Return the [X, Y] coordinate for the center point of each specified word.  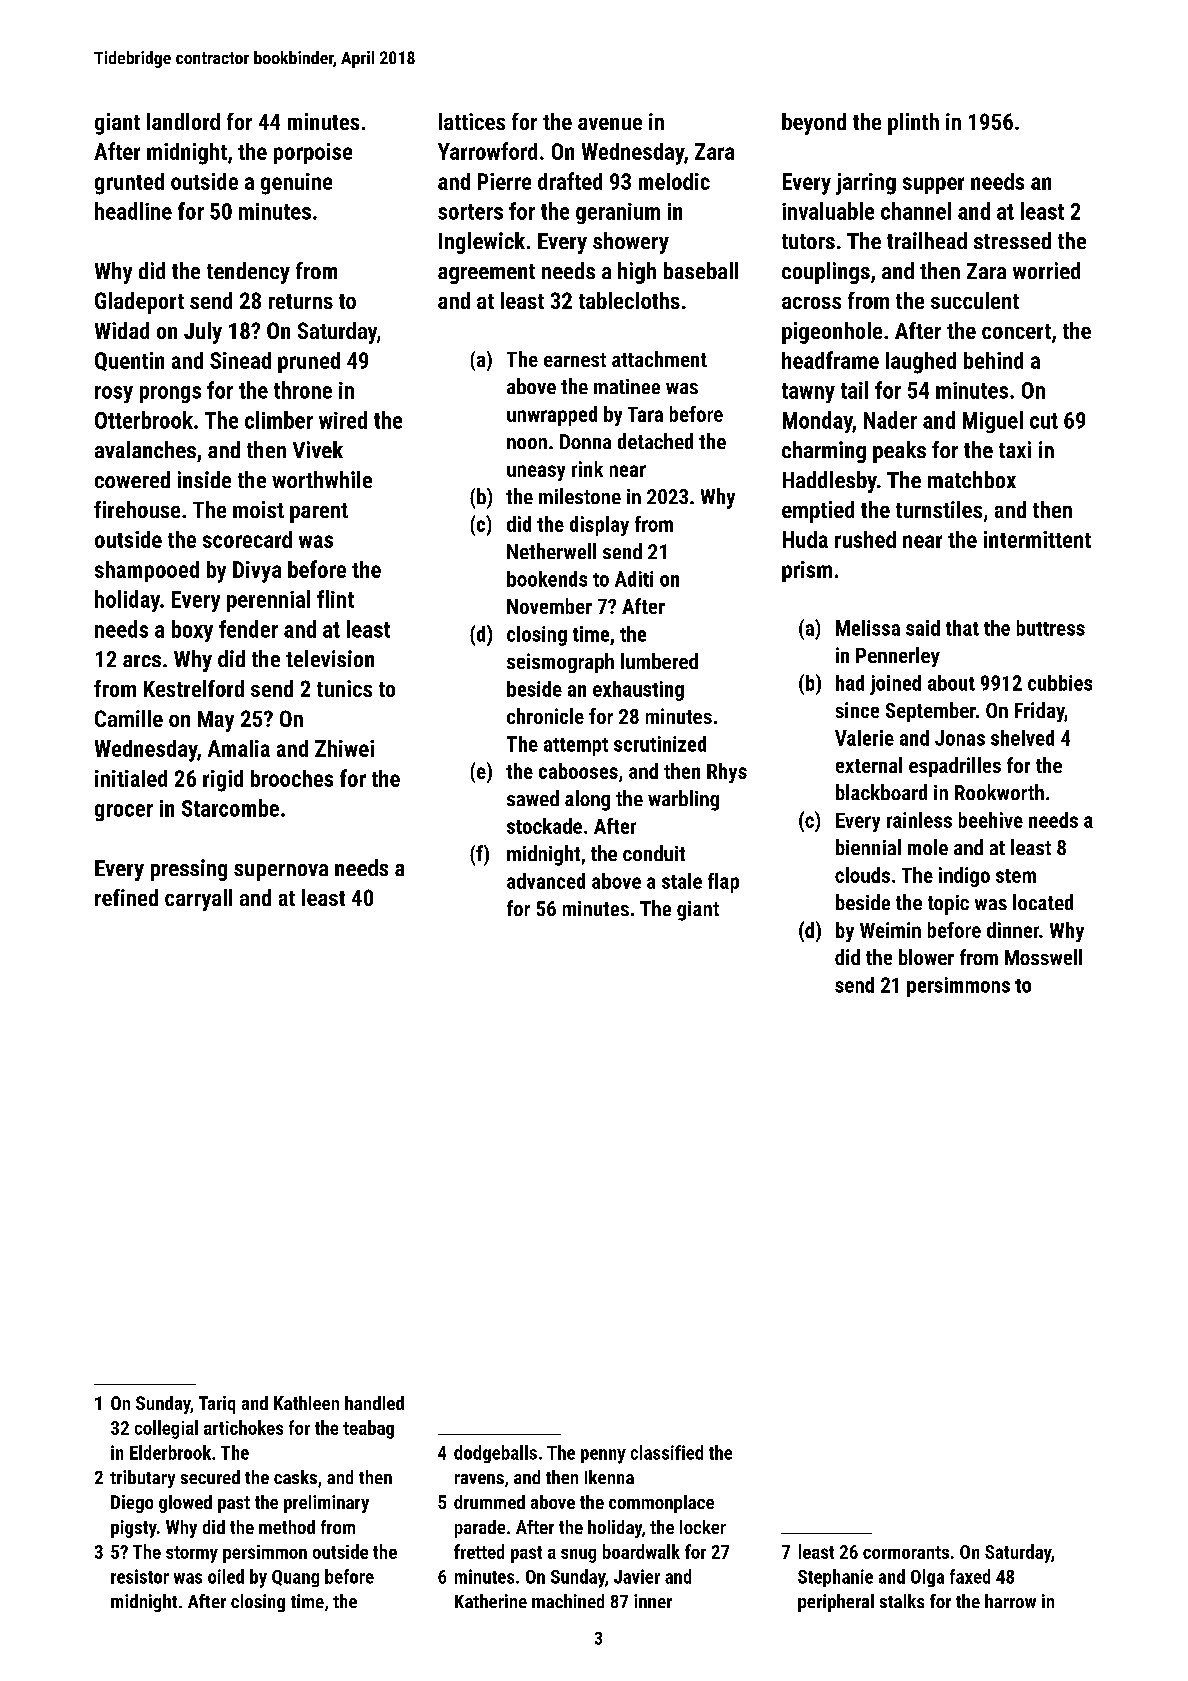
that [962, 628]
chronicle [545, 716]
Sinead [240, 360]
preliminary [326, 1504]
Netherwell [551, 551]
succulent [975, 300]
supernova [281, 872]
